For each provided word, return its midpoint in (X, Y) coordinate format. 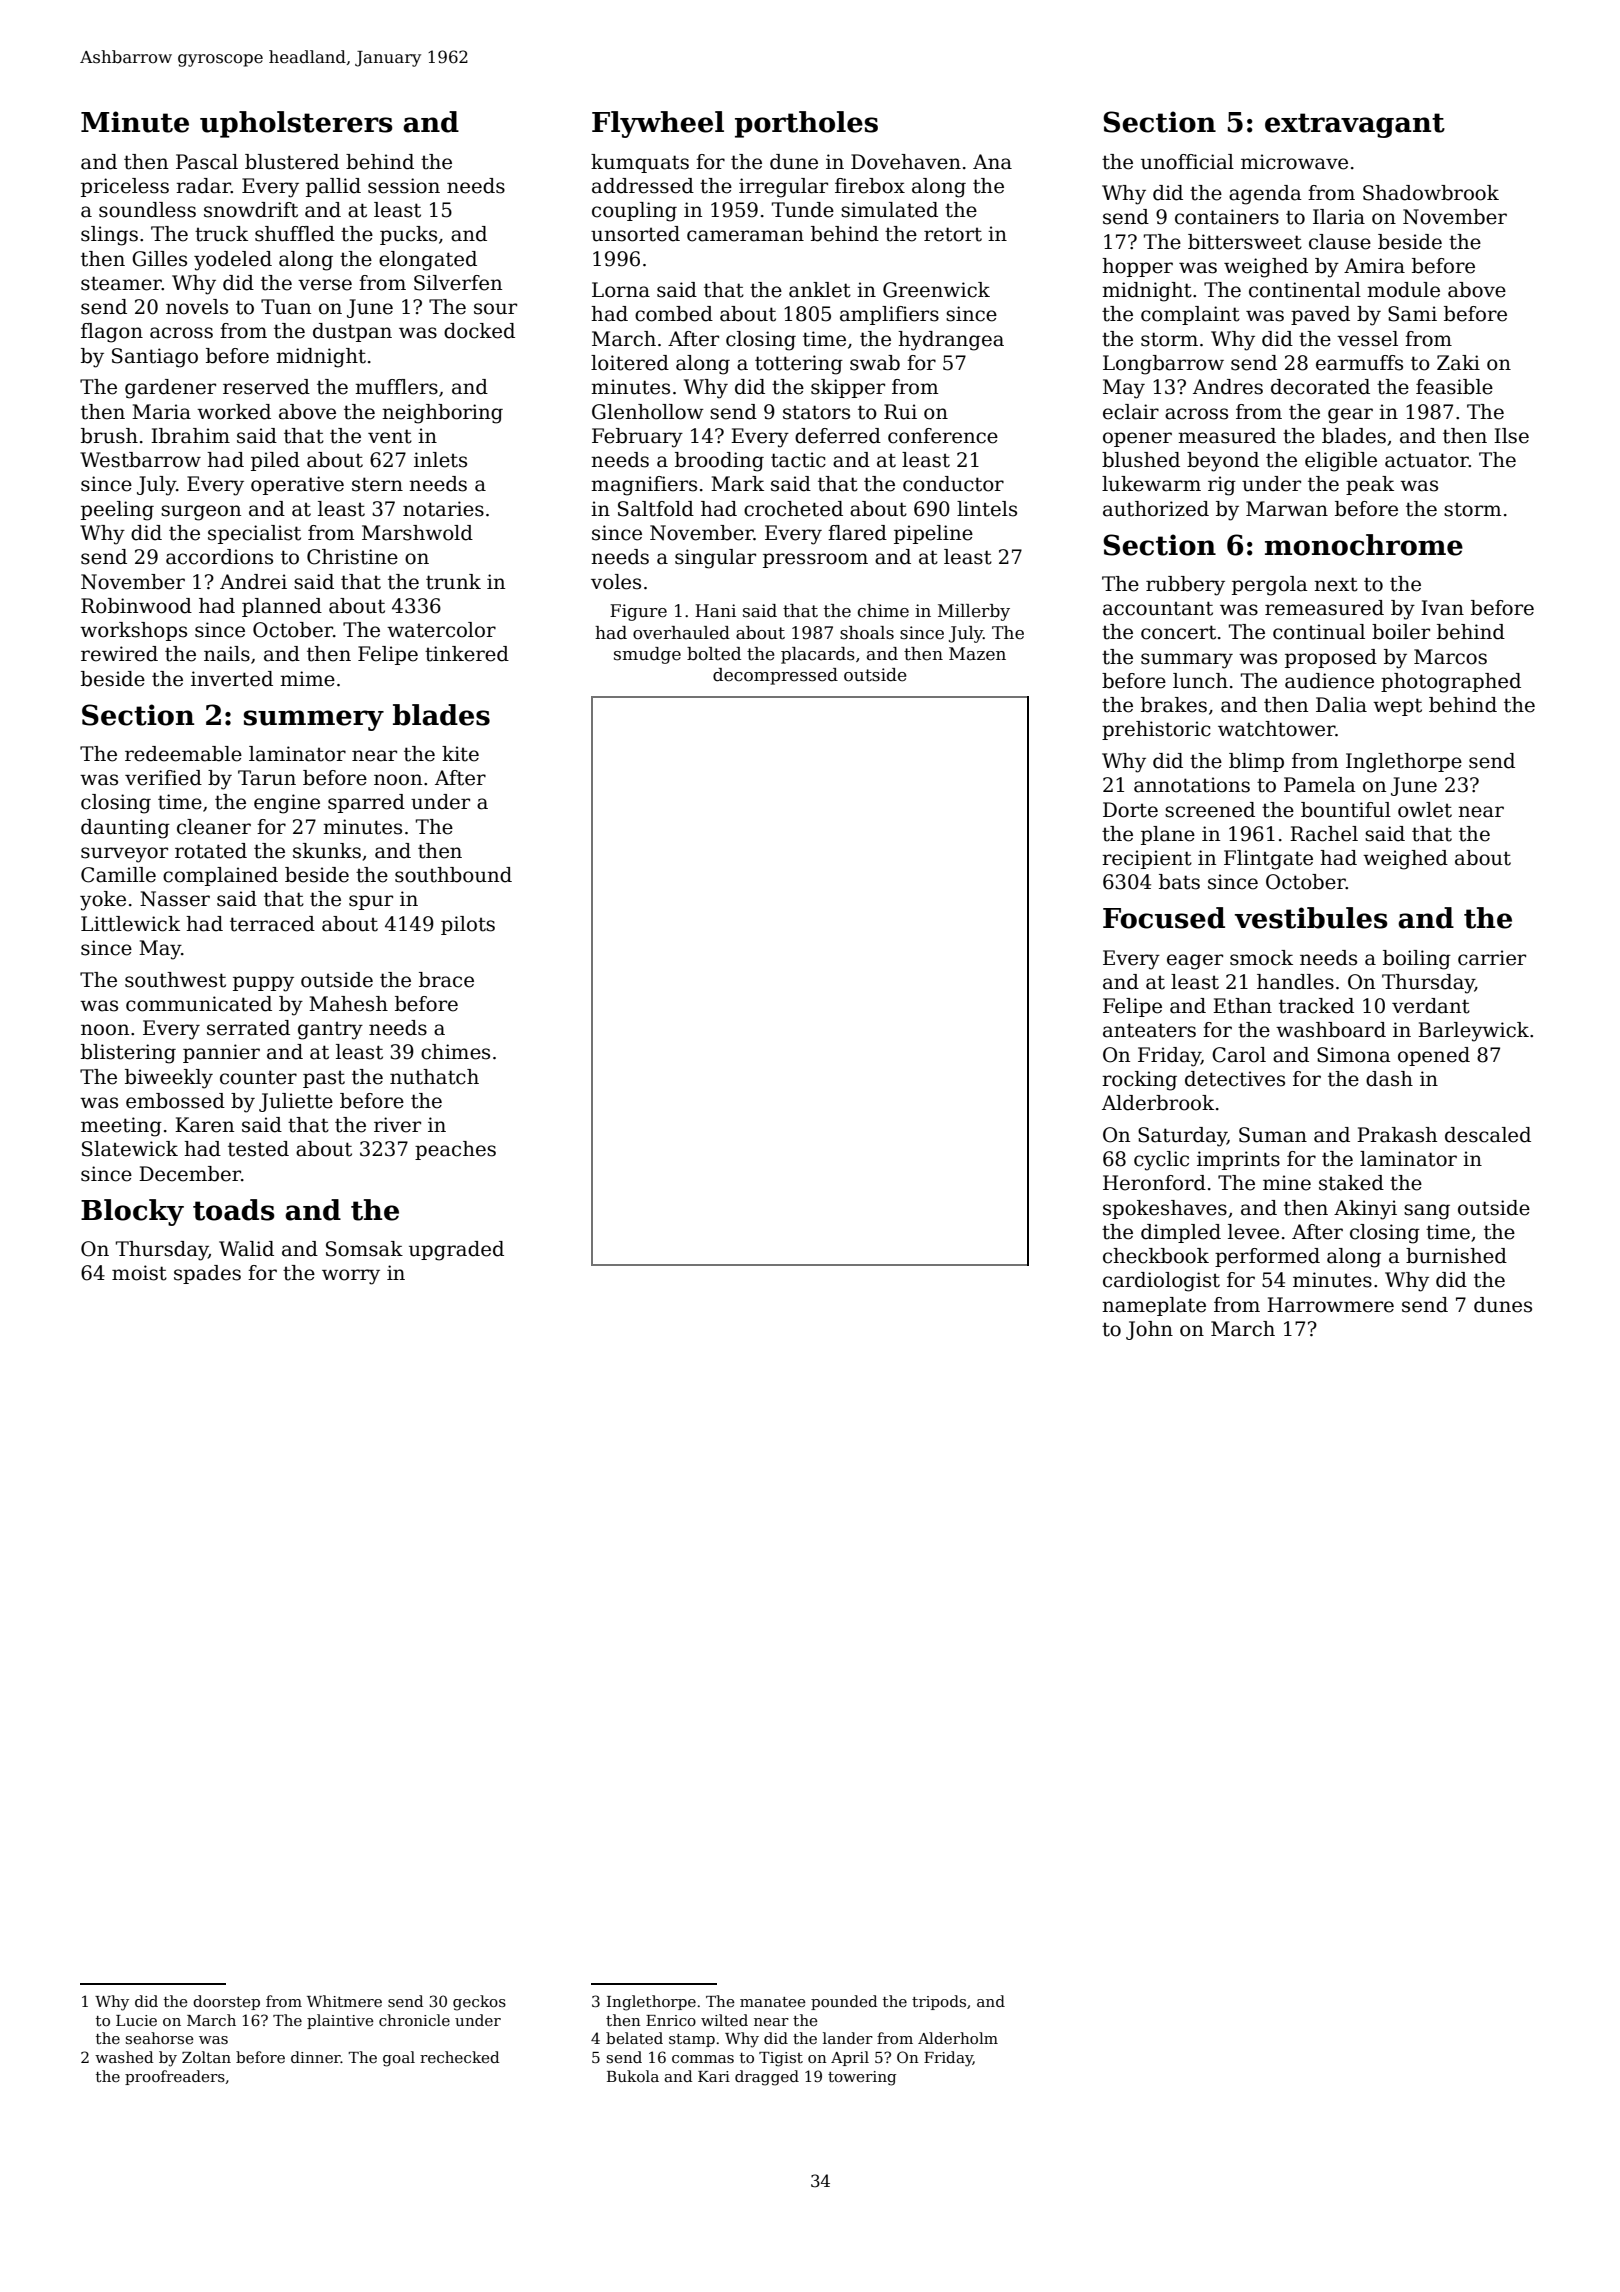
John (1149, 1330)
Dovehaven (906, 162)
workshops (133, 631)
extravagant (1355, 125)
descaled (1488, 1135)
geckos (479, 2003)
